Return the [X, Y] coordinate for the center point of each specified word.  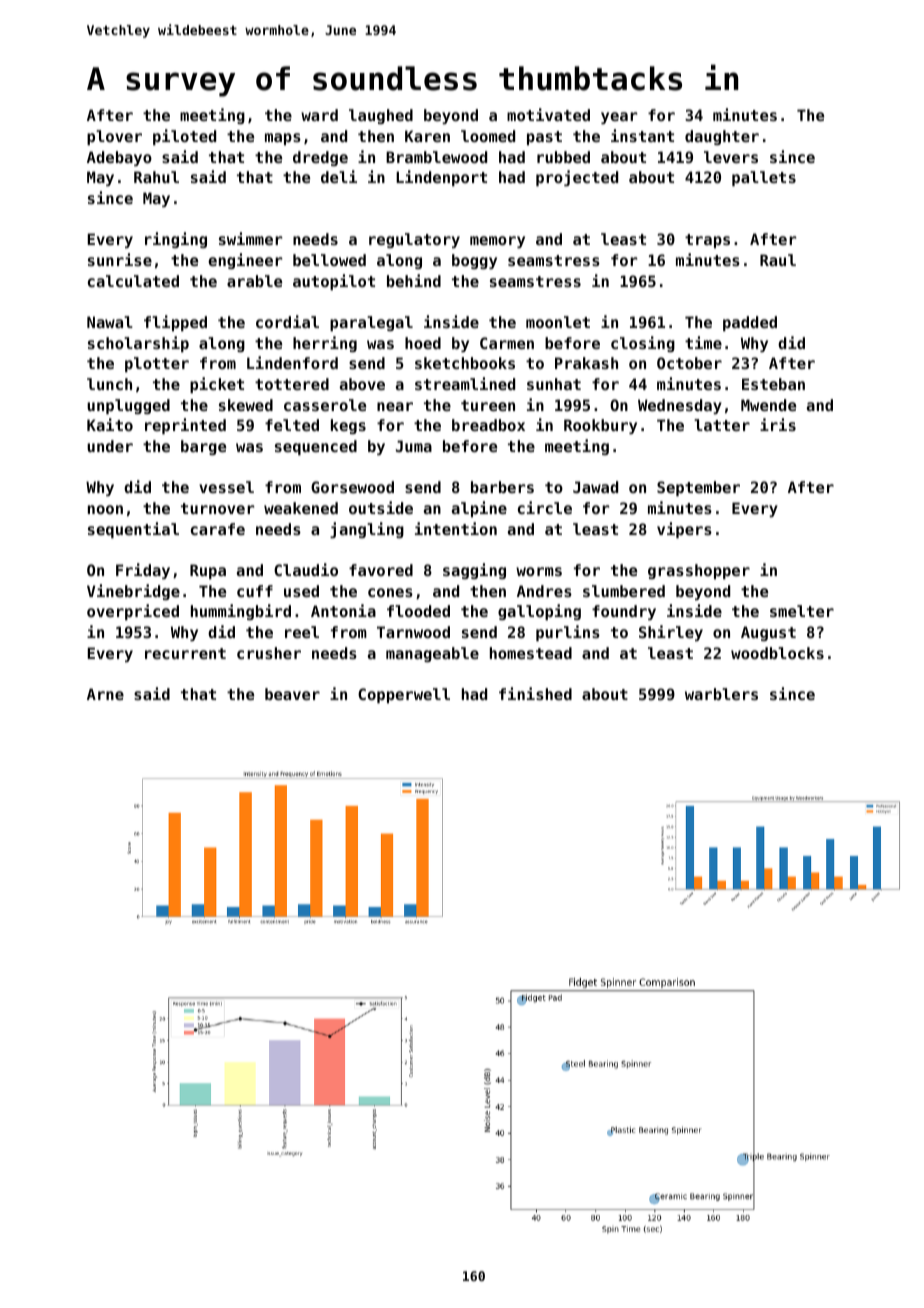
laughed [381, 116]
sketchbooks [465, 363]
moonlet [558, 322]
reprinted [185, 426]
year [619, 118]
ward [319, 115]
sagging [474, 571]
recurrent [185, 653]
